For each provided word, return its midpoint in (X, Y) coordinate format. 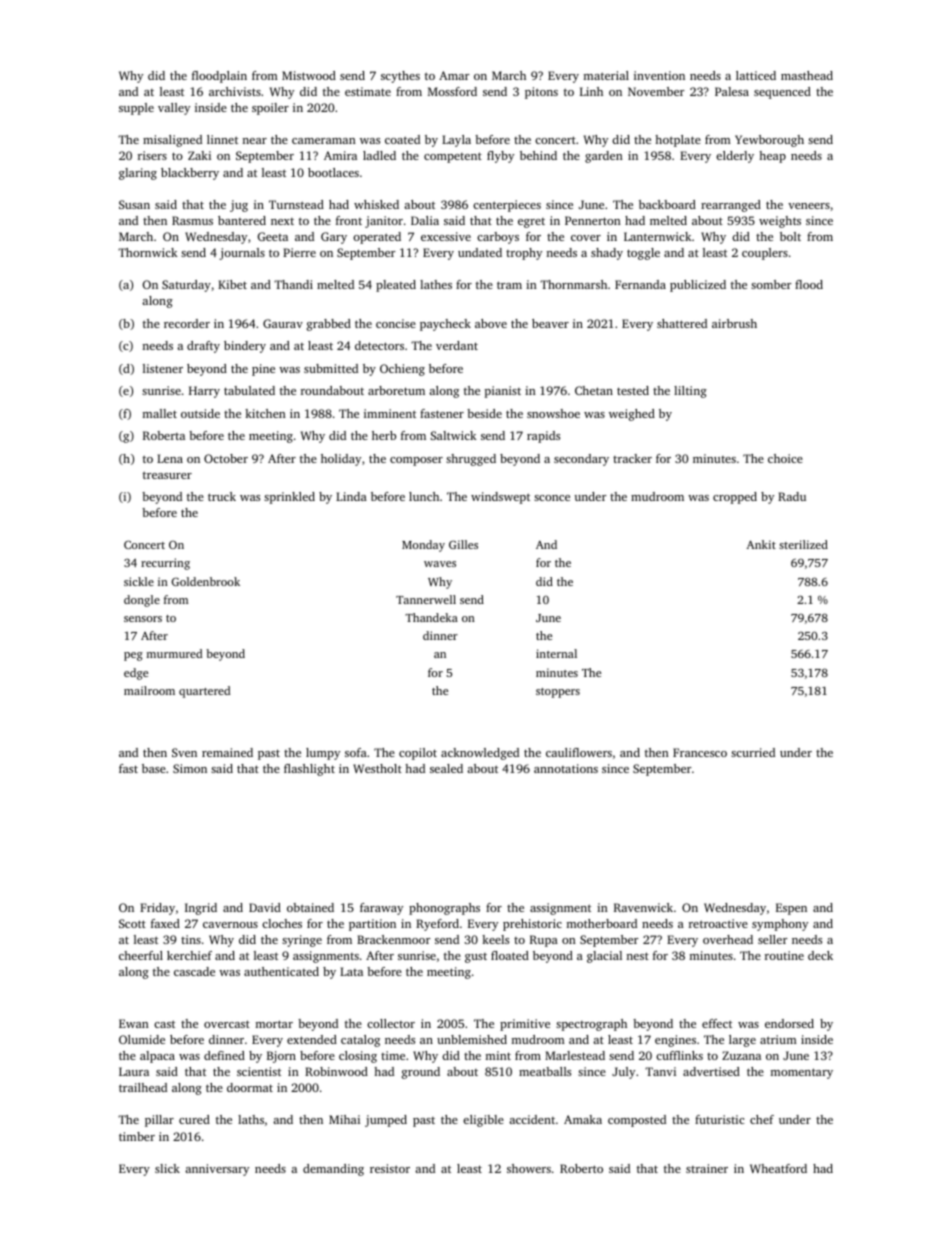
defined (224, 1055)
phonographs (444, 909)
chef (762, 1119)
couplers (765, 254)
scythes (400, 77)
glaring (138, 174)
